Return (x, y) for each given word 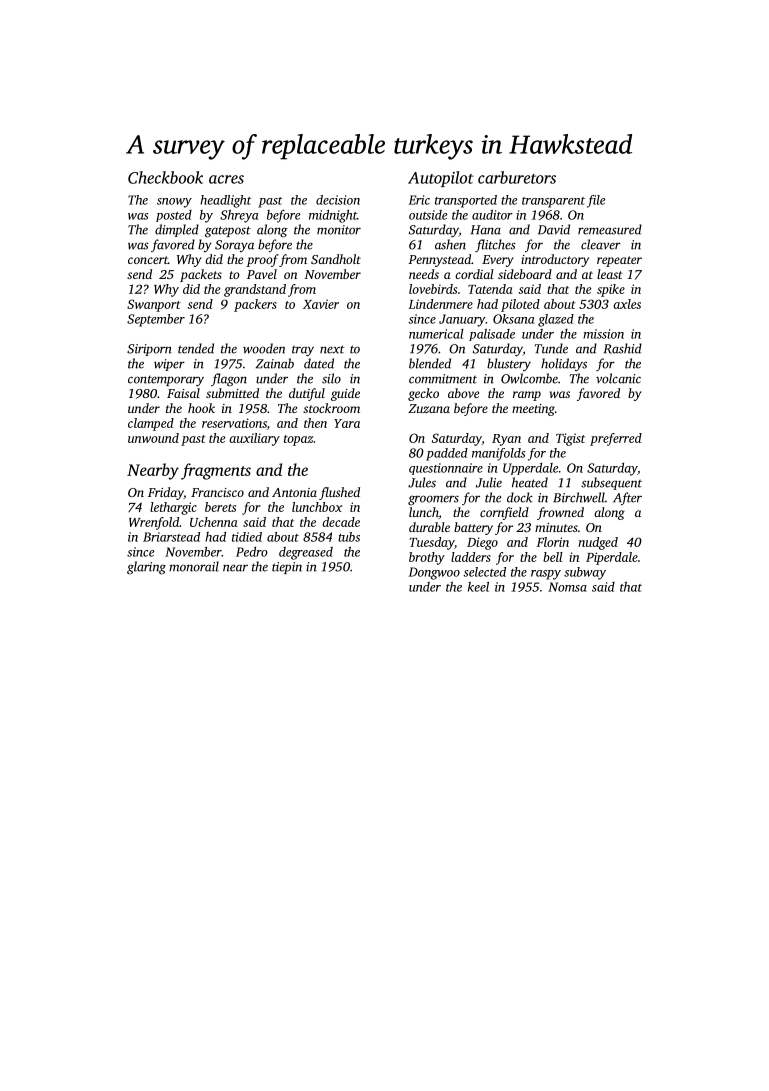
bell (553, 557)
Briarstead (171, 537)
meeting (533, 410)
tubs (349, 537)
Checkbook (165, 177)
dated (319, 363)
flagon (229, 380)
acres (226, 179)
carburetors (517, 177)
